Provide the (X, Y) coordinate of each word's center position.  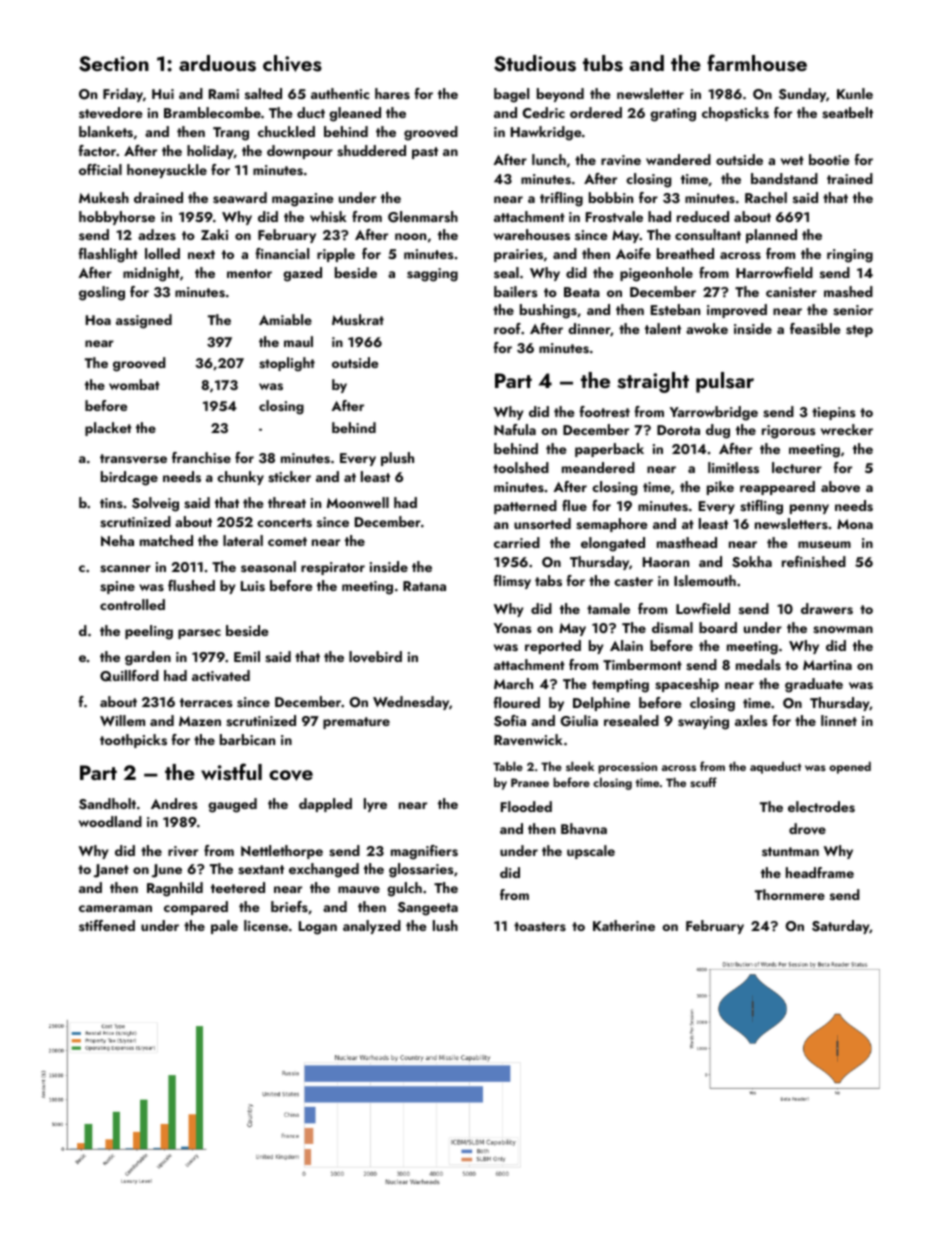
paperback (609, 450)
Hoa (98, 320)
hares (392, 93)
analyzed (372, 927)
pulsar (725, 382)
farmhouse (757, 63)
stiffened (107, 925)
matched (166, 540)
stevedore (111, 112)
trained (850, 178)
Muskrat (358, 320)
